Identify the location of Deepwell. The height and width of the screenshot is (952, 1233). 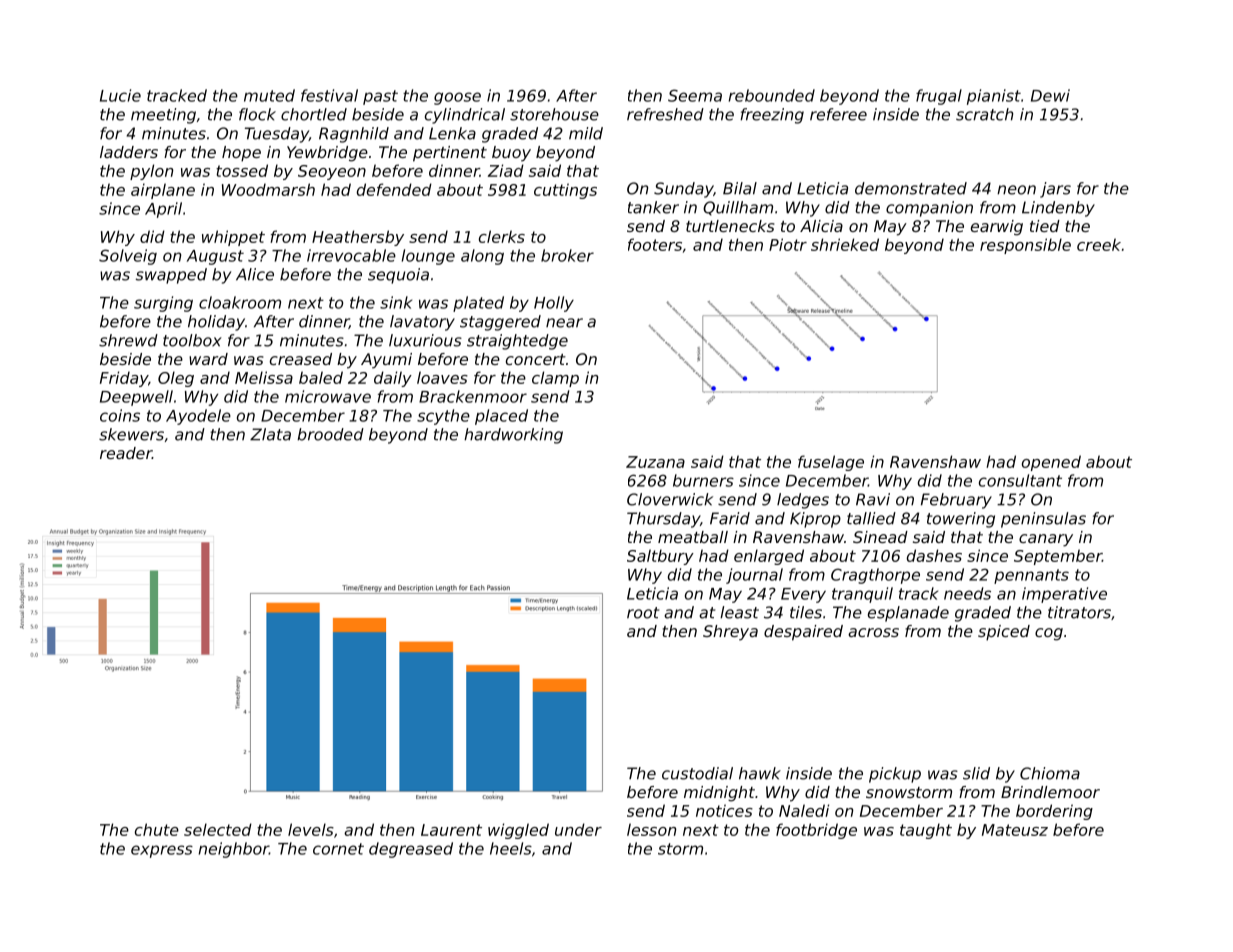
(136, 398).
